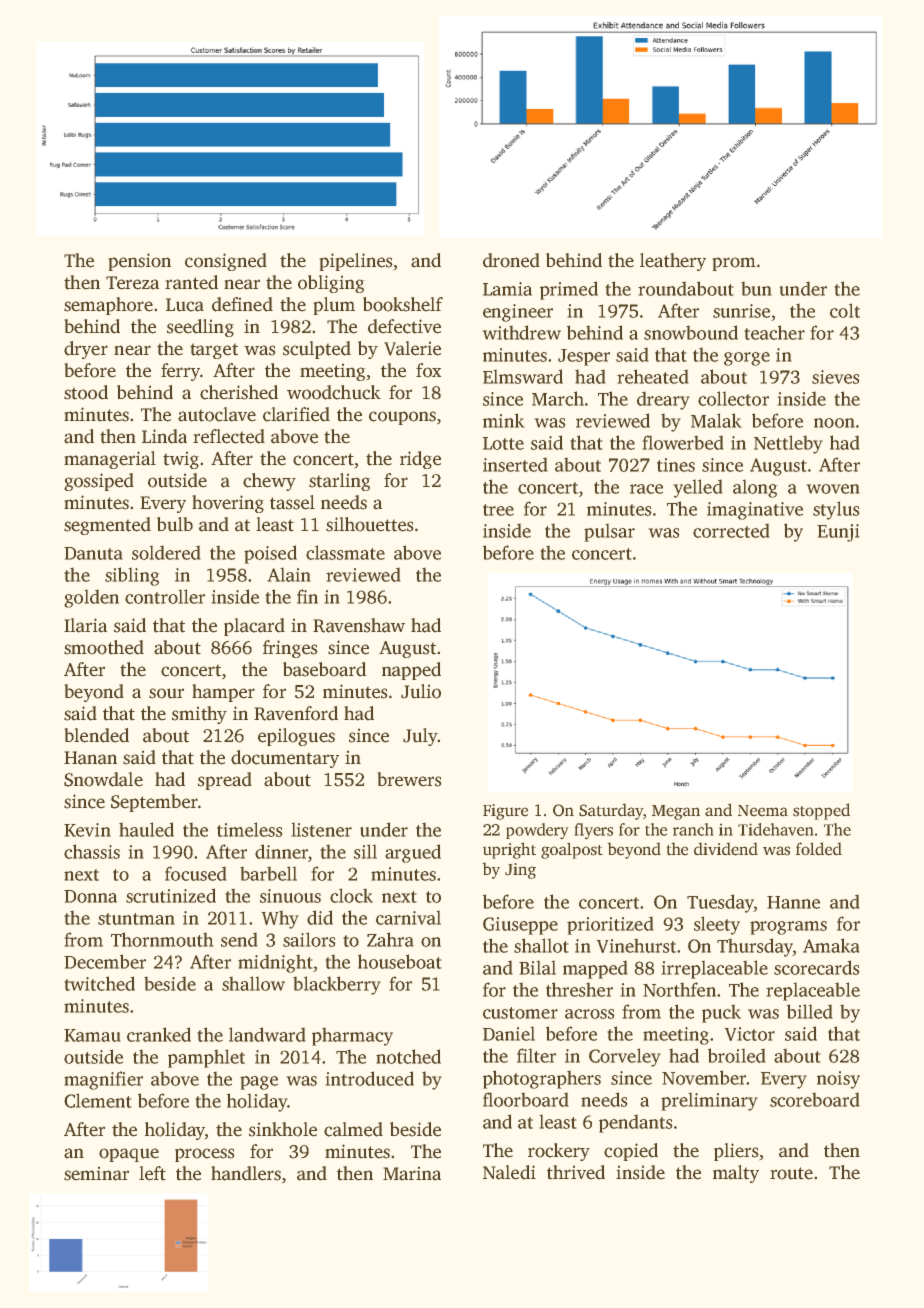 This screenshot has width=924, height=1308. I want to click on defined, so click(242, 304).
